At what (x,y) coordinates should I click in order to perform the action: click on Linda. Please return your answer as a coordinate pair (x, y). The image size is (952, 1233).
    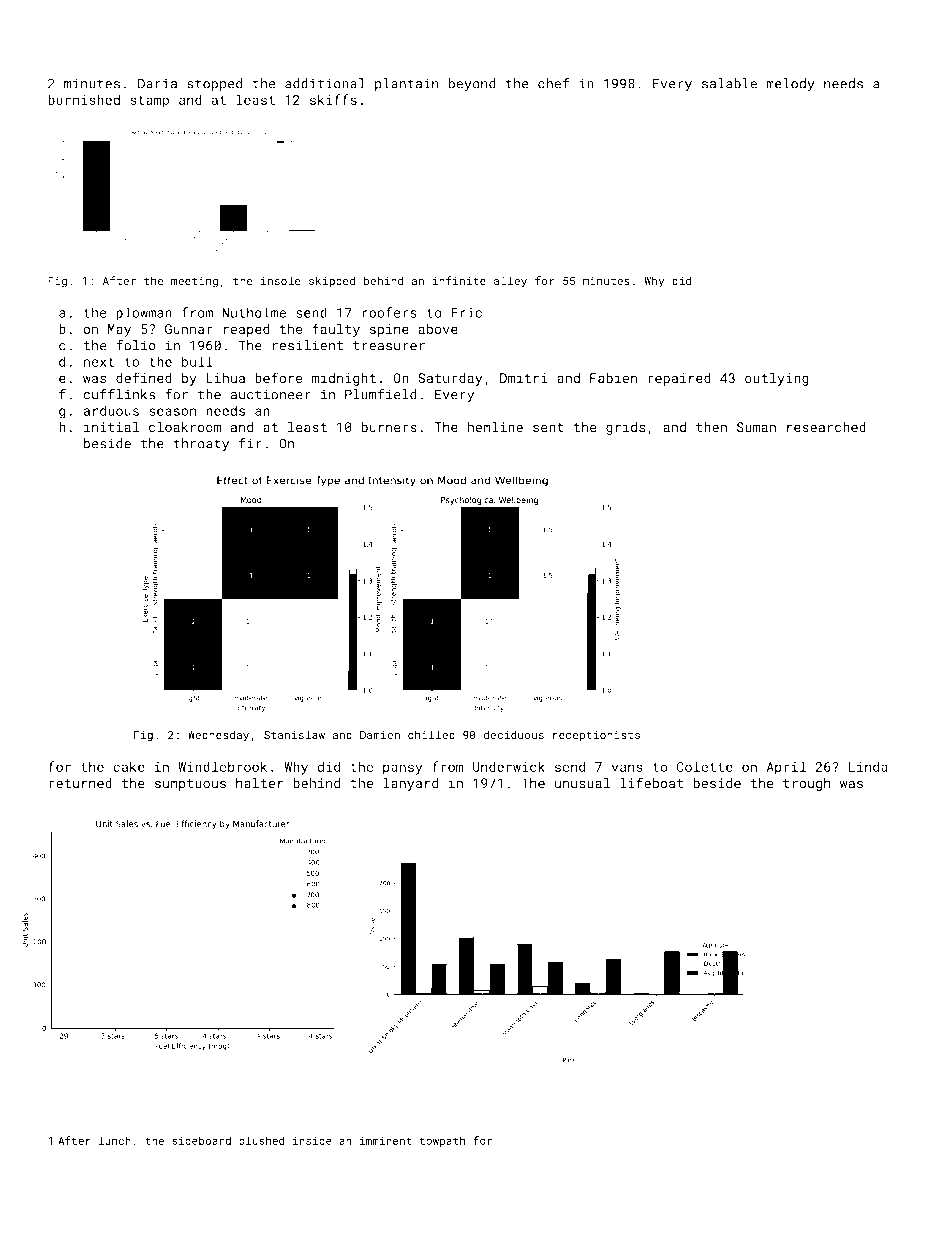
    Looking at the image, I should click on (868, 766).
